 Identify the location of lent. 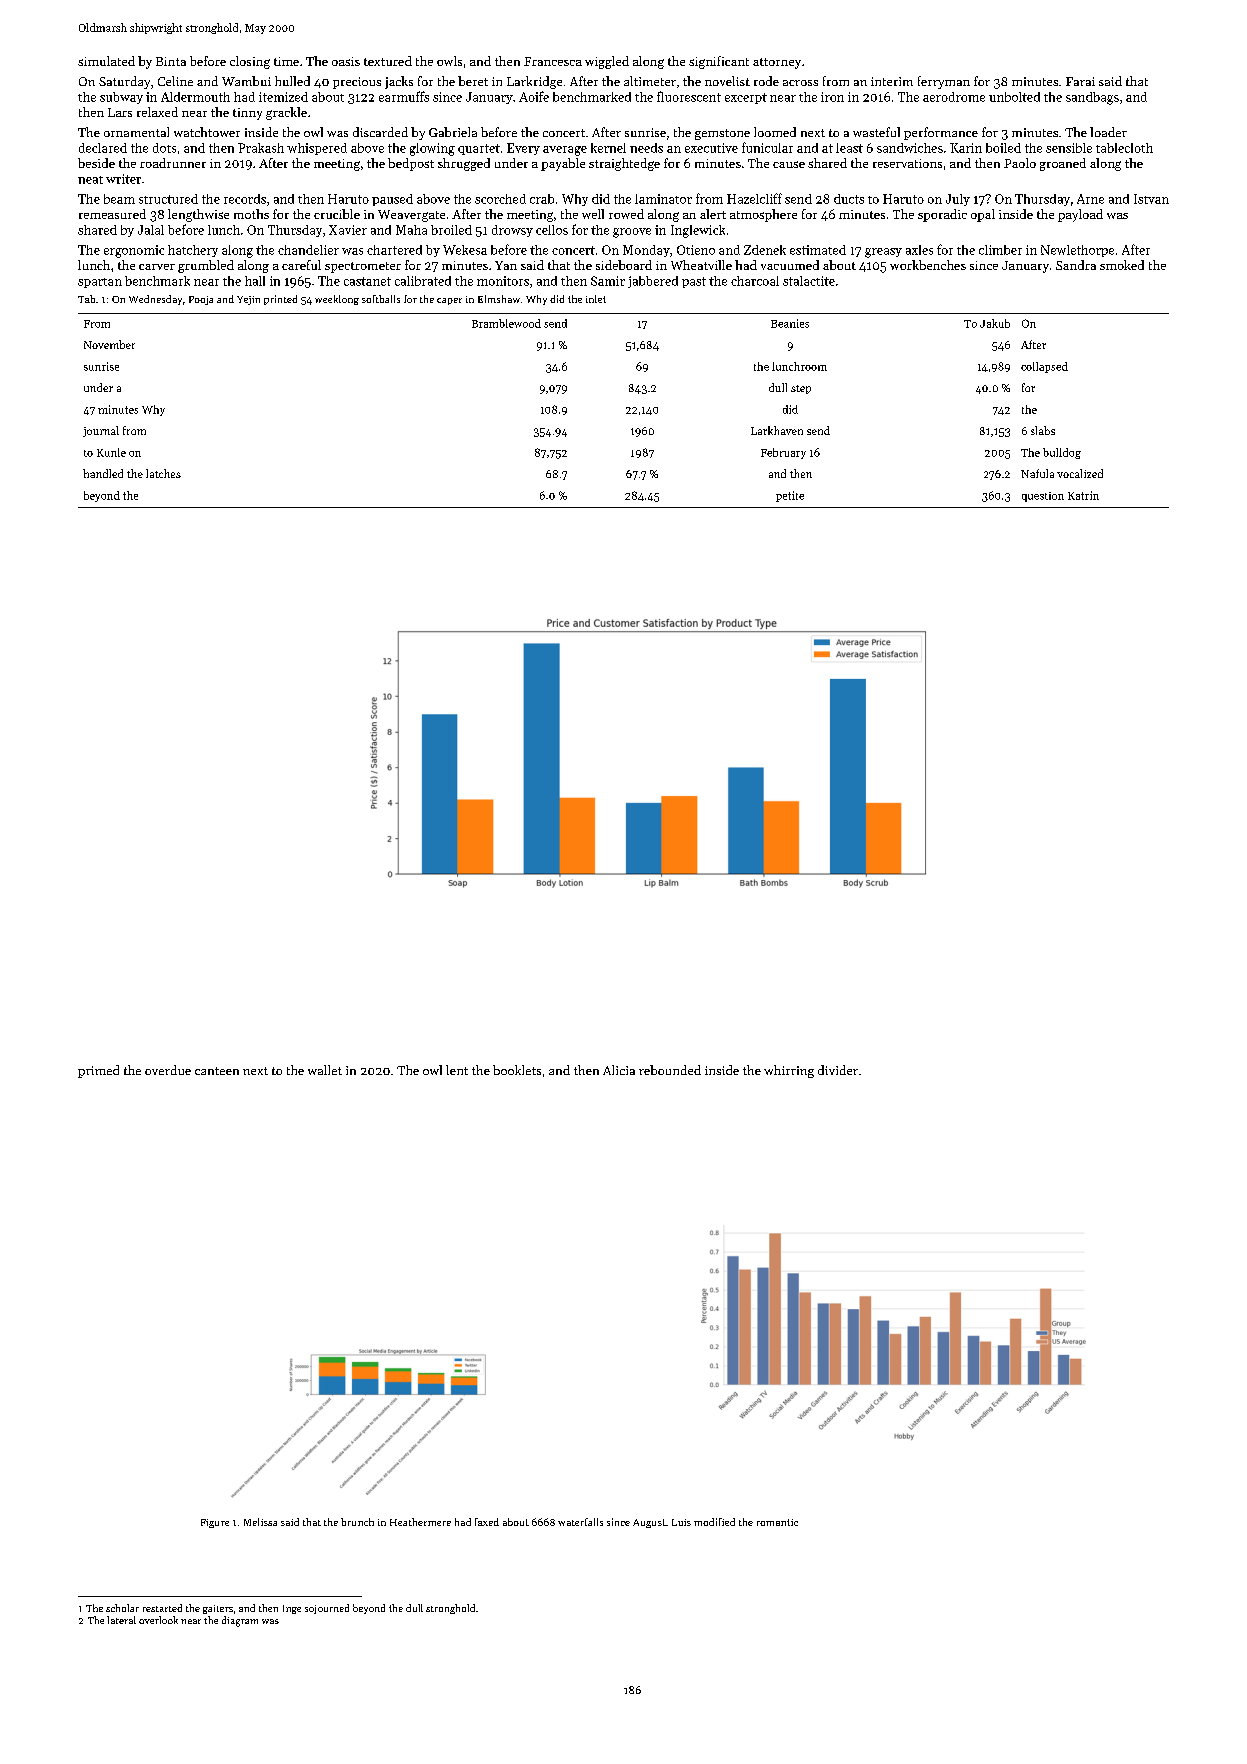
(457, 1070).
